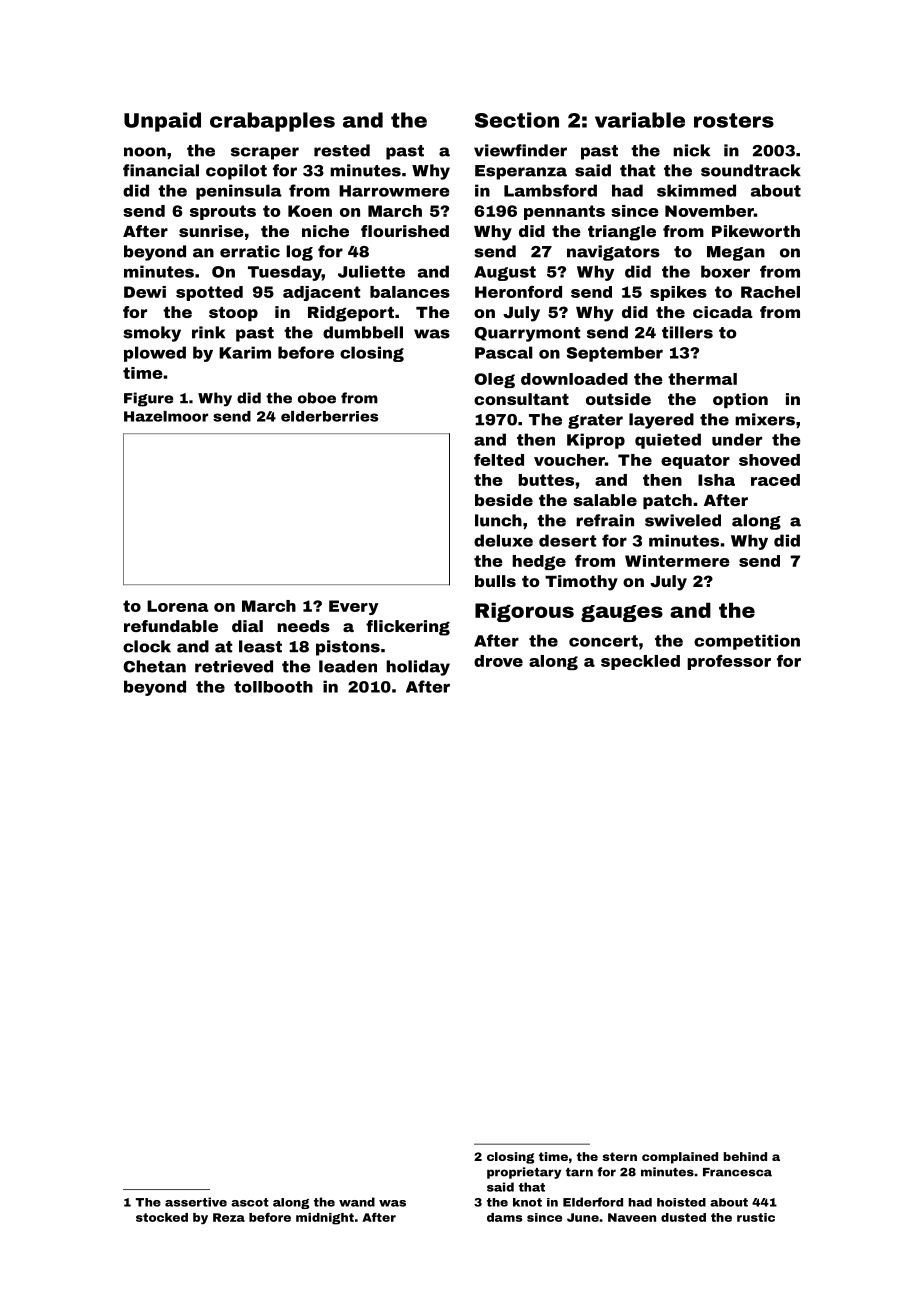  I want to click on Dewi, so click(145, 292).
